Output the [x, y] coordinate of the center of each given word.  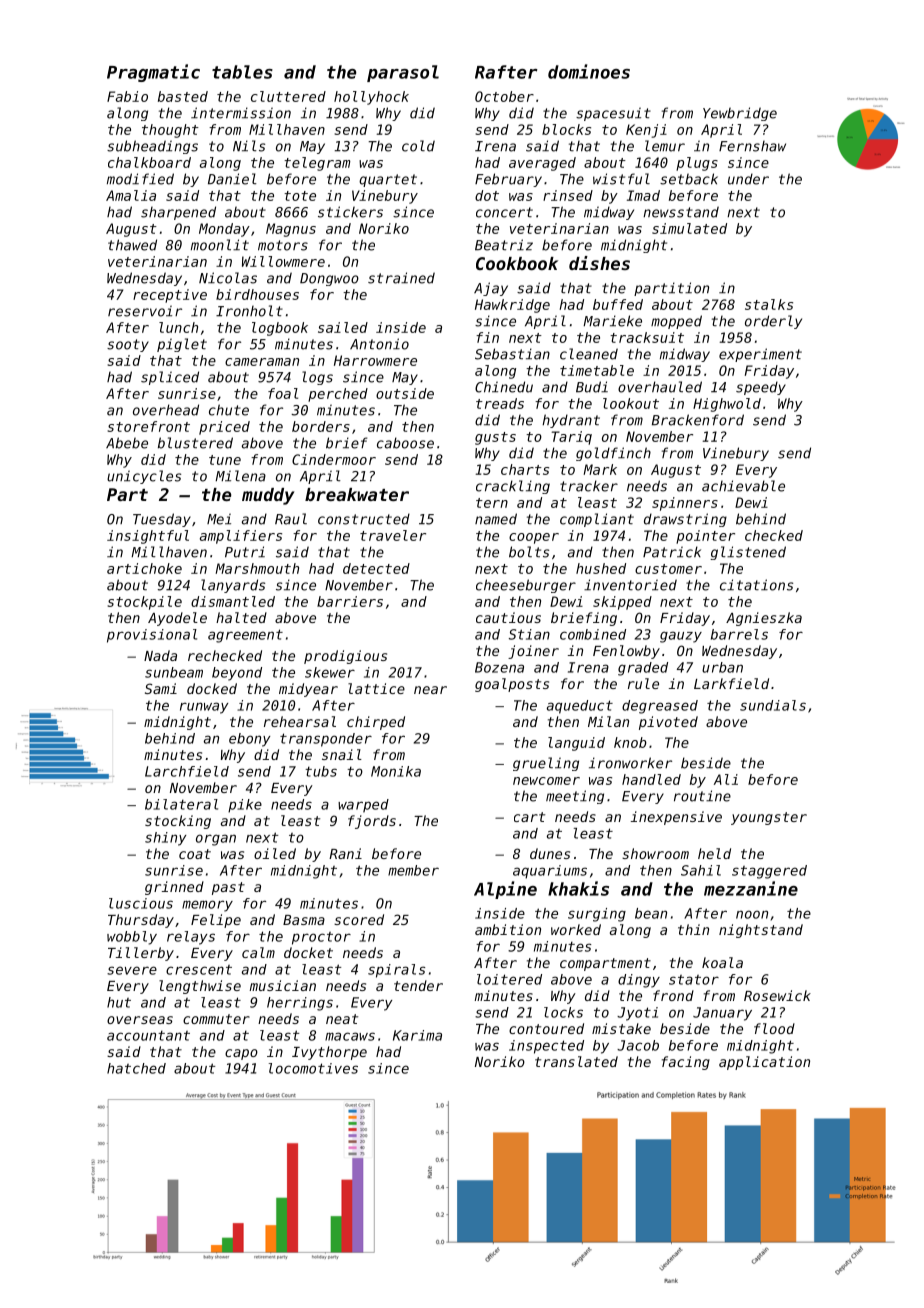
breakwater [357, 494]
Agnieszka [764, 619]
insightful [148, 537]
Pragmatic [153, 73]
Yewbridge [740, 114]
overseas [140, 1020]
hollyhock [371, 98]
